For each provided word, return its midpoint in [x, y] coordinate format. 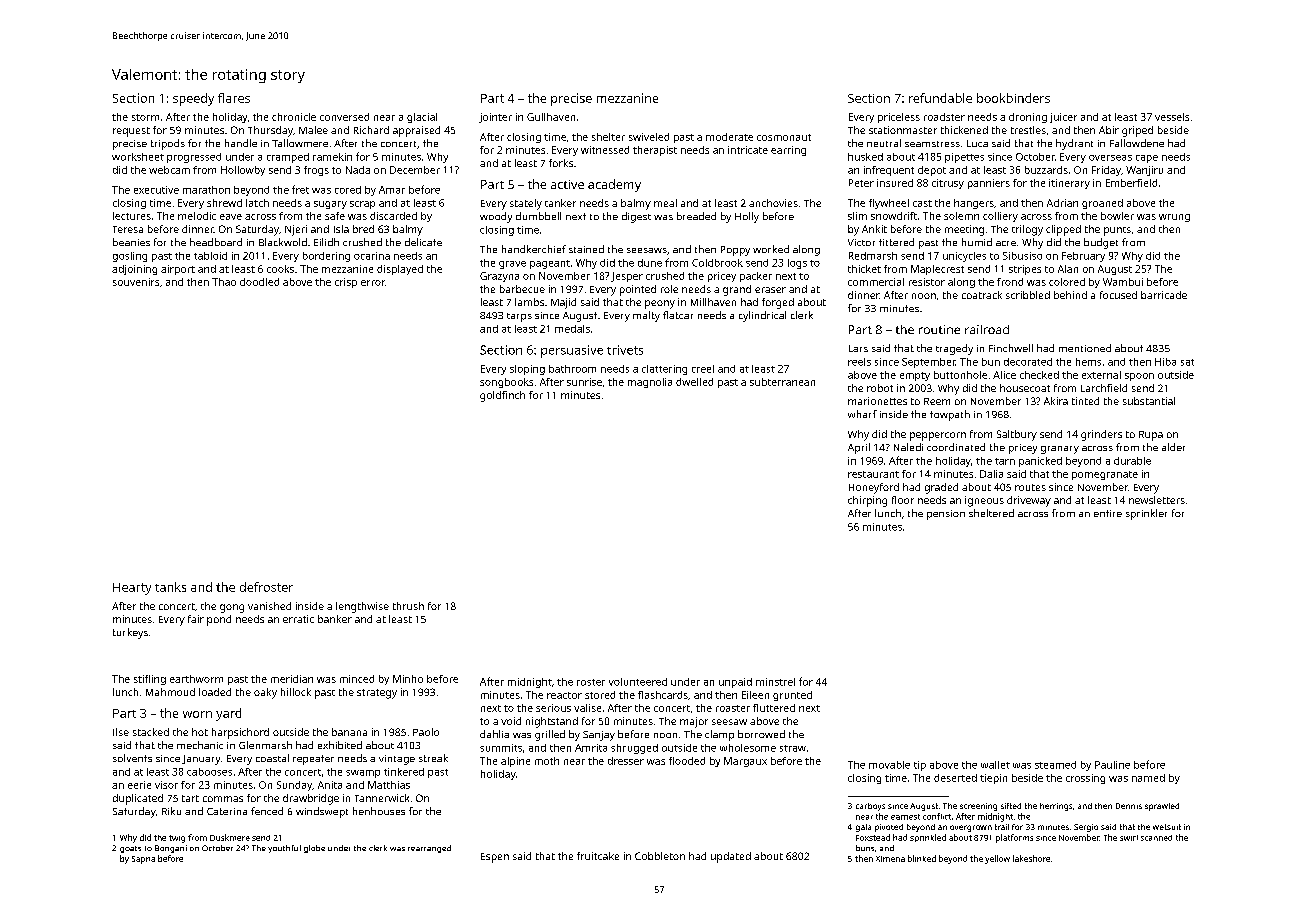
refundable [940, 98]
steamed [1055, 765]
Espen [495, 858]
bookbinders [1013, 98]
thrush [408, 606]
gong [232, 608]
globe [314, 849]
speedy [193, 99]
